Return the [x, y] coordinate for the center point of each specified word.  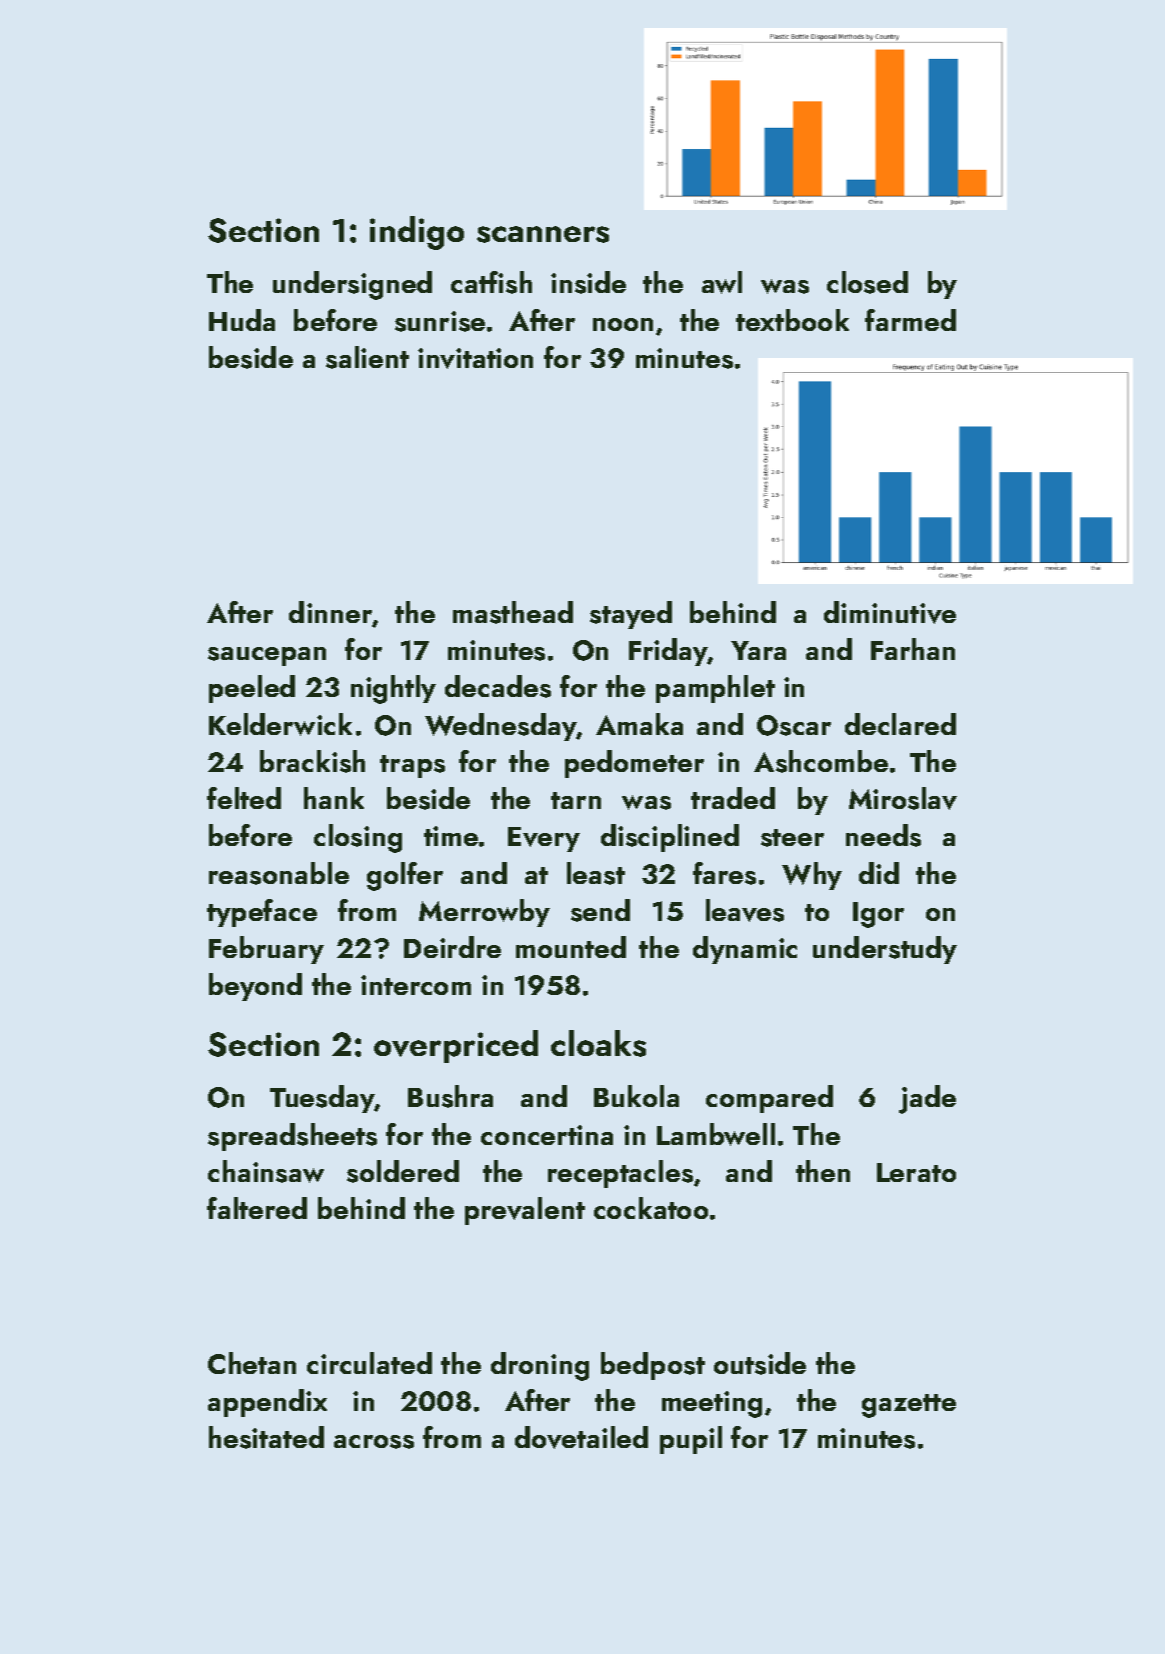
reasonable [279, 873]
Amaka [639, 724]
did [879, 873]
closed [867, 282]
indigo [417, 233]
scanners [543, 234]
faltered [257, 1208]
